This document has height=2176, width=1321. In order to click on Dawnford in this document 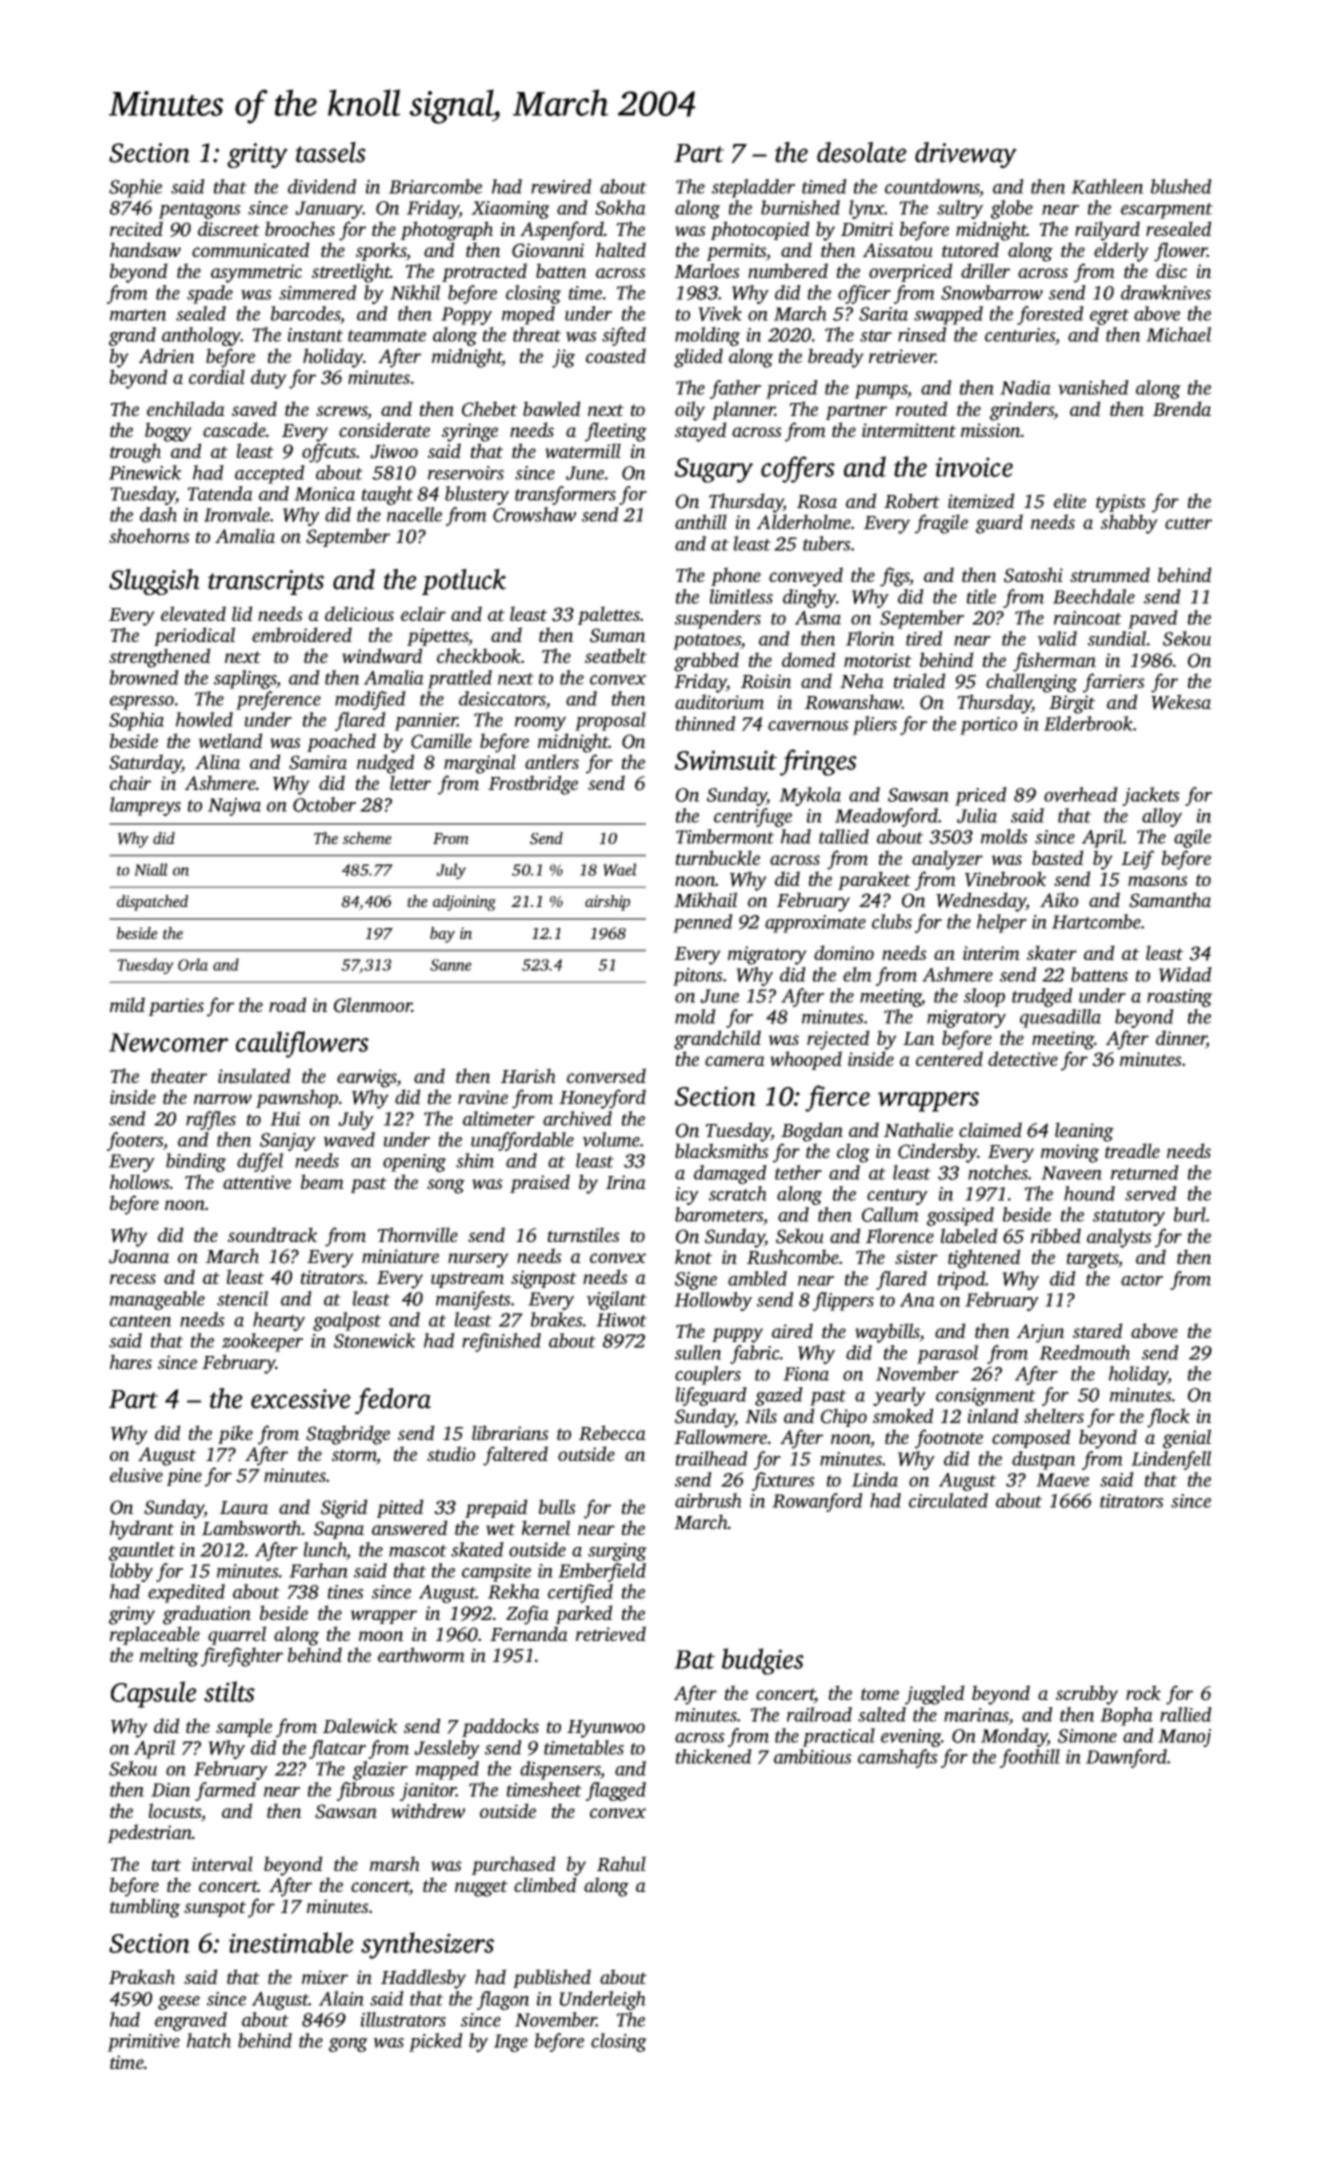, I will do `click(1126, 1758)`.
